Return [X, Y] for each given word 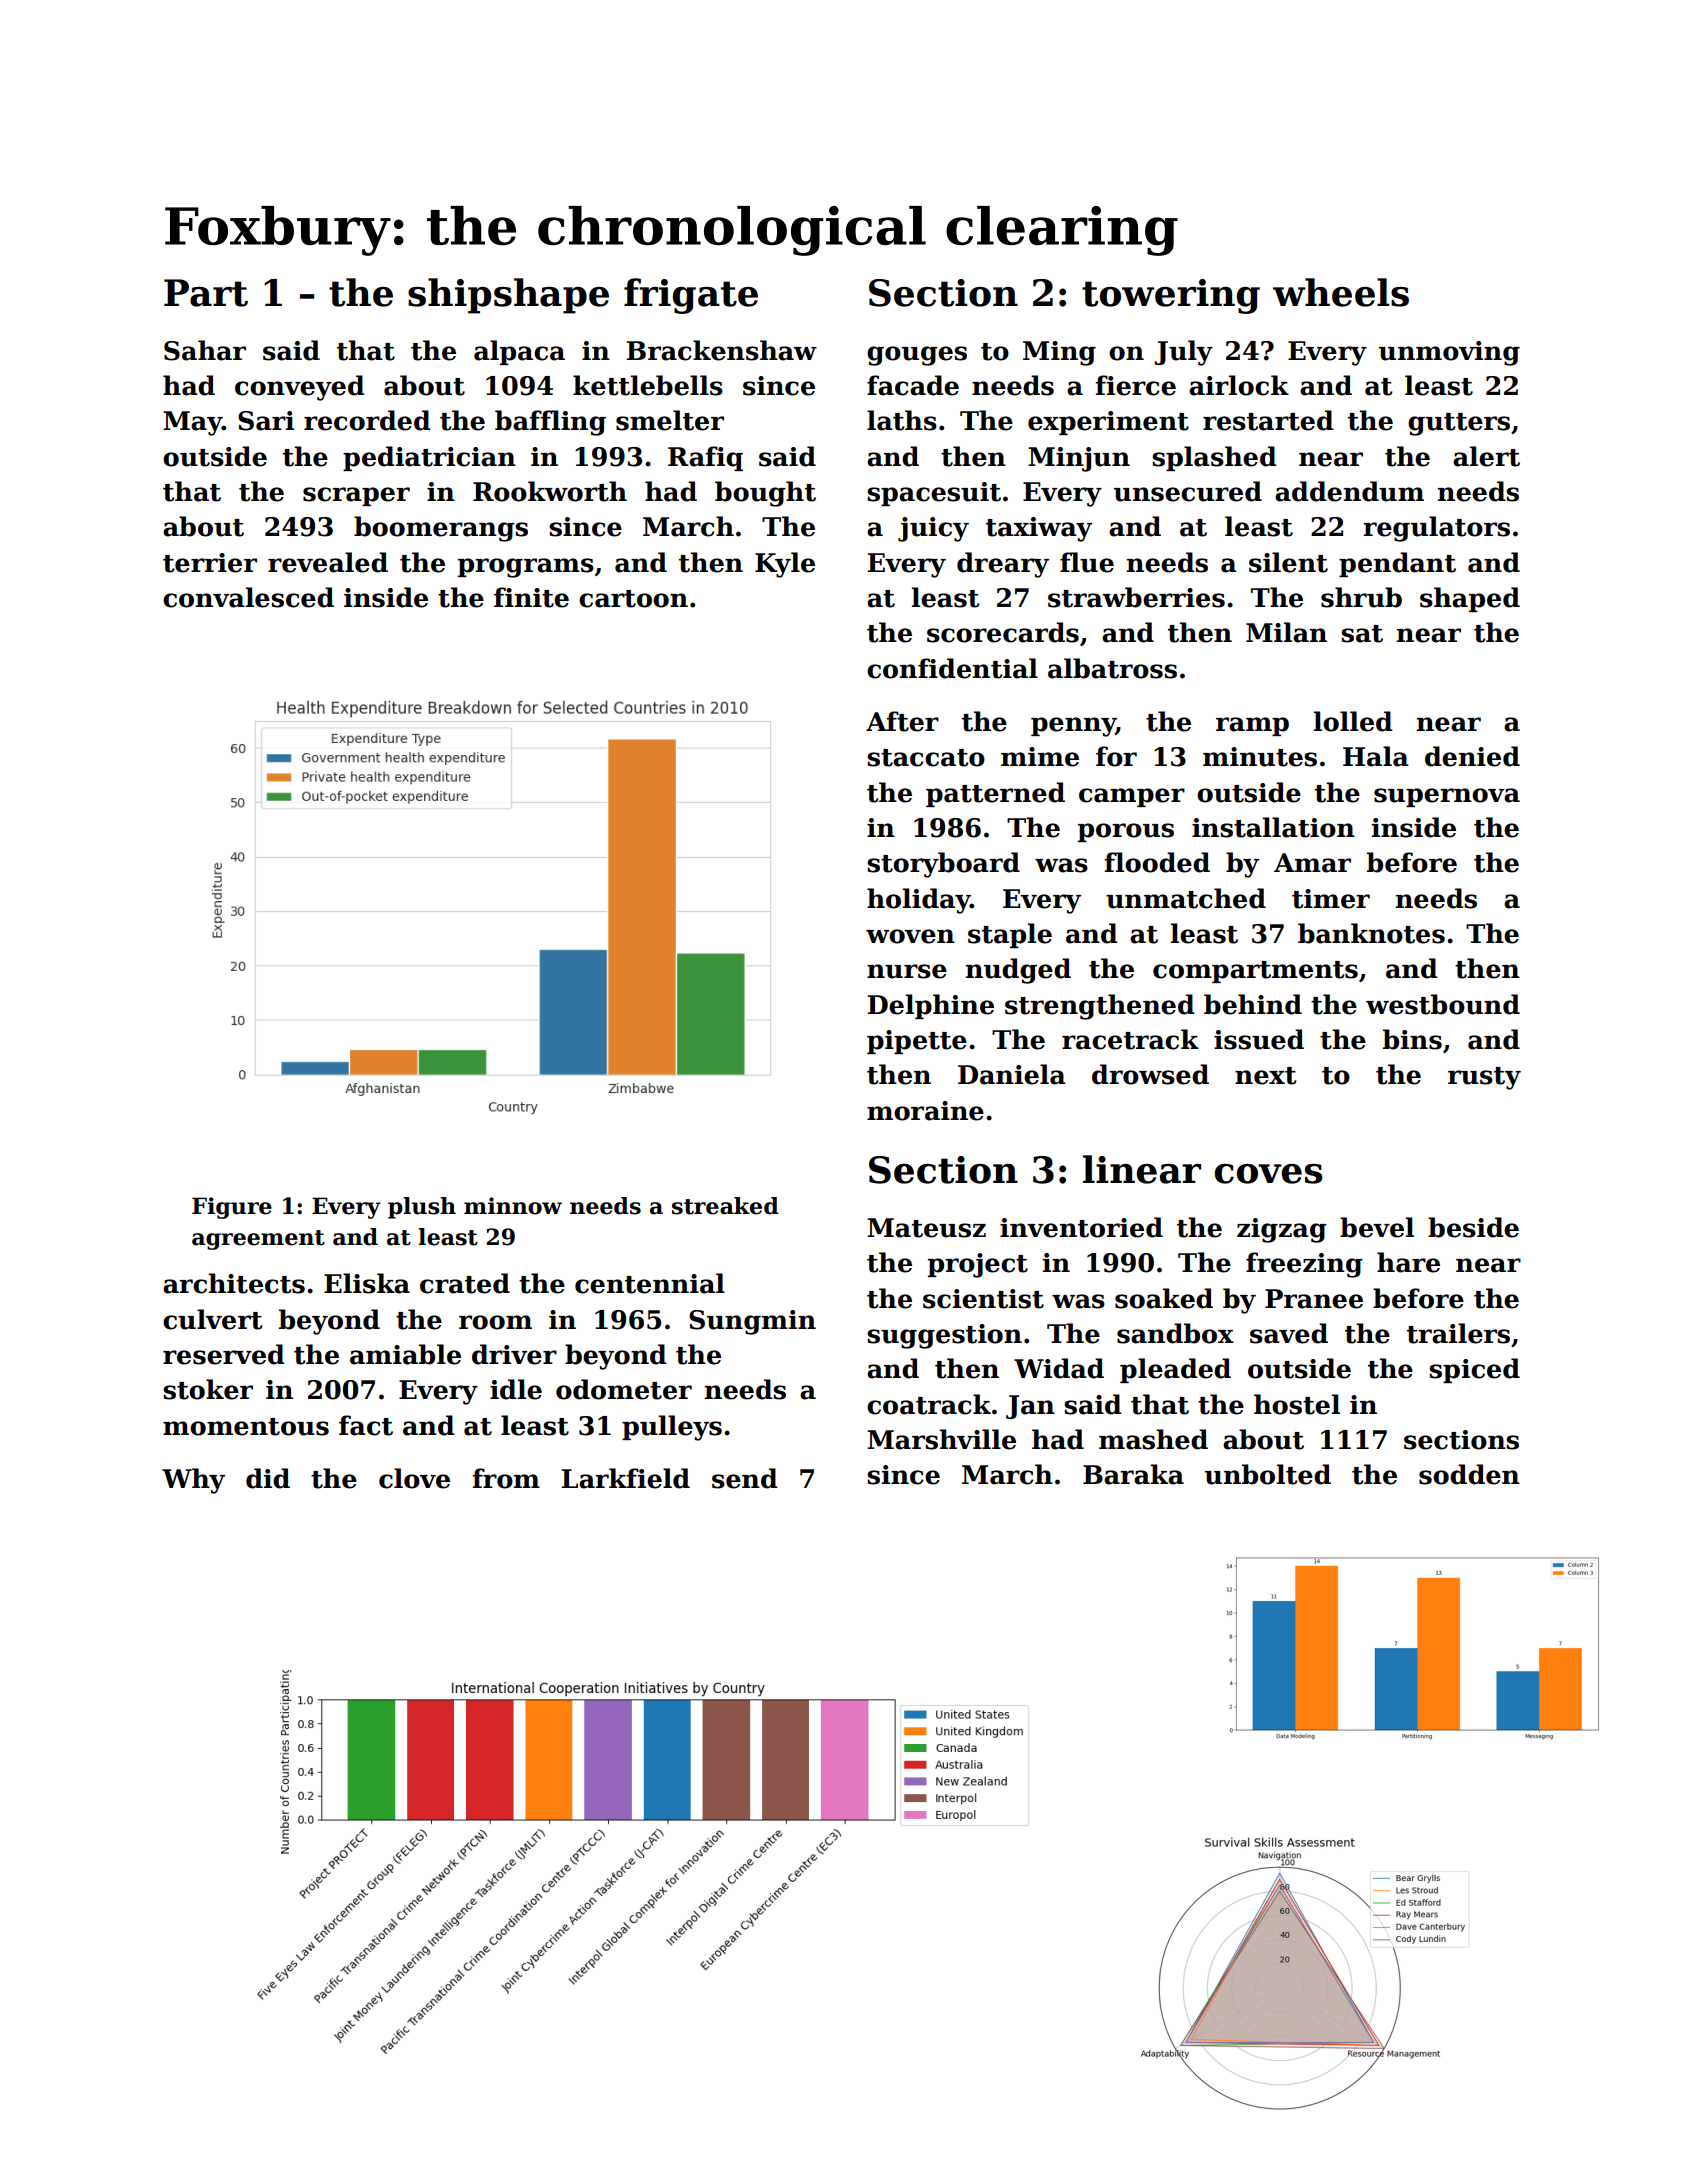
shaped [1470, 599]
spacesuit [934, 494]
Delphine [931, 1006]
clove [414, 1478]
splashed [1214, 458]
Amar [1312, 863]
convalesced [248, 597]
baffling [550, 423]
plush [422, 1208]
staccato [926, 758]
